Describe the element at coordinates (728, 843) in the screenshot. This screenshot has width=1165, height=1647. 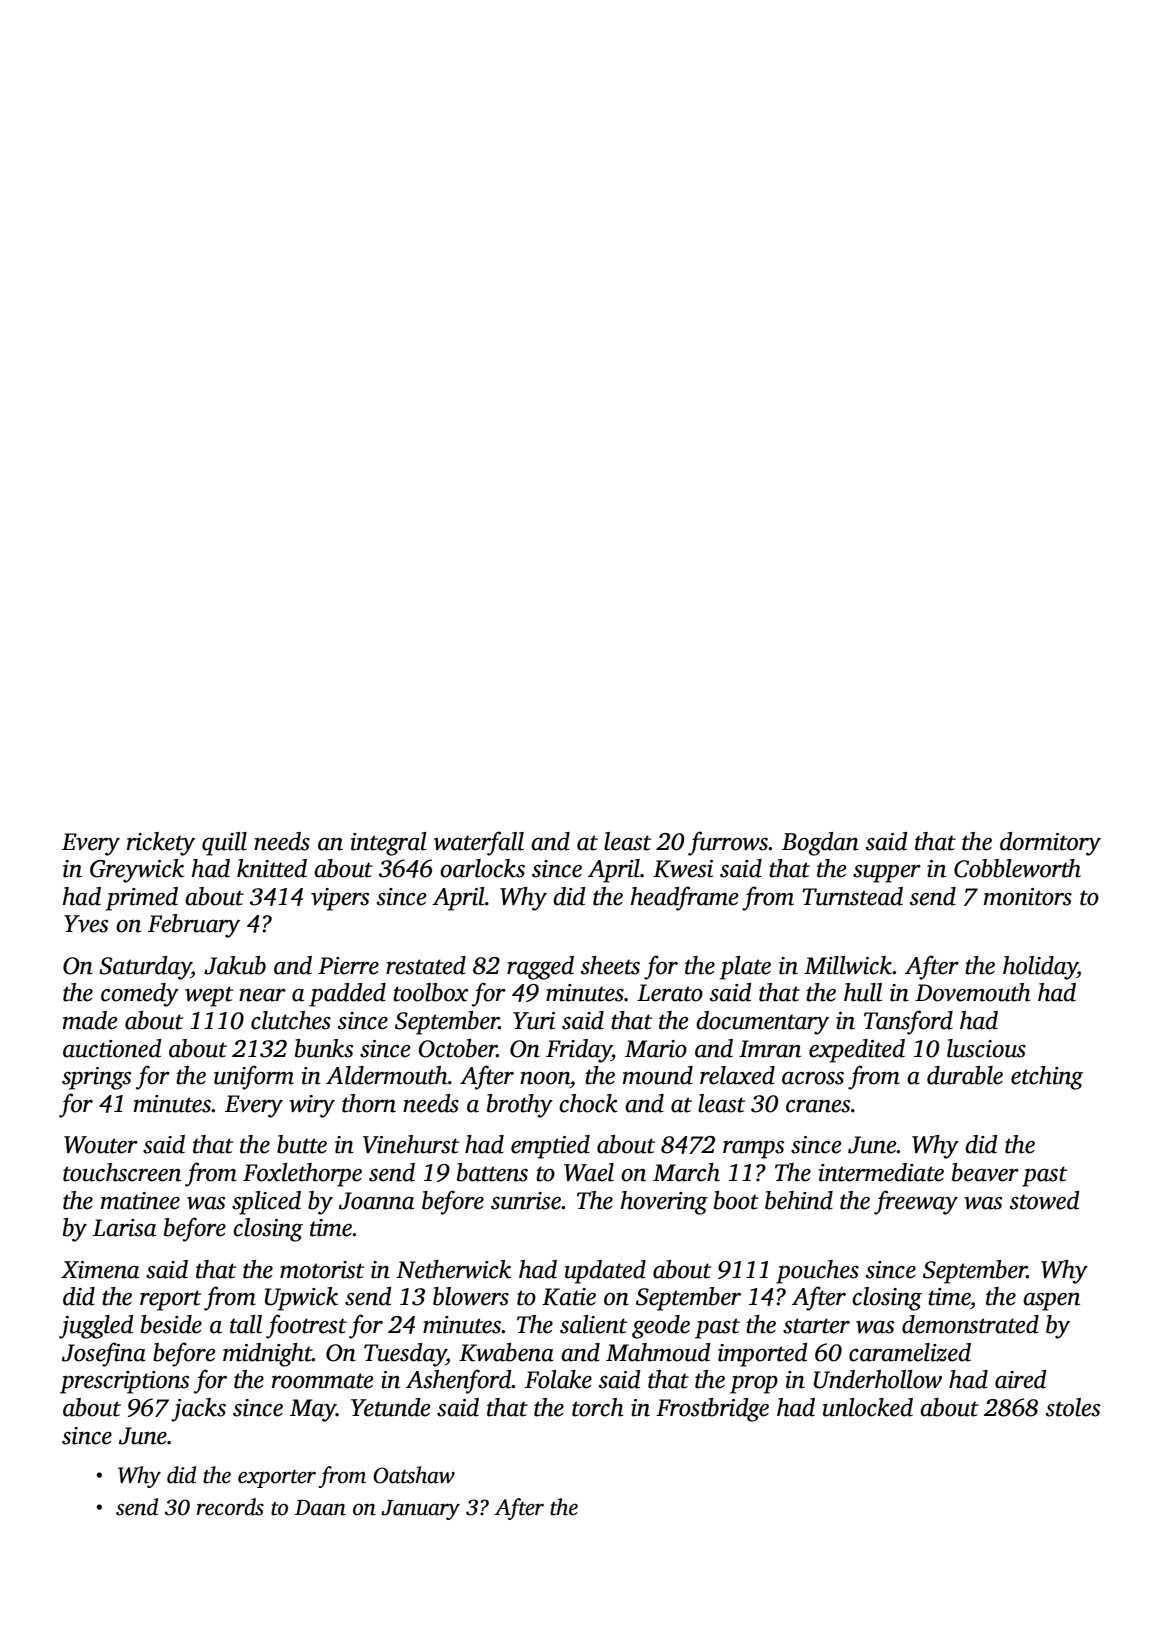
I see `furrows` at that location.
